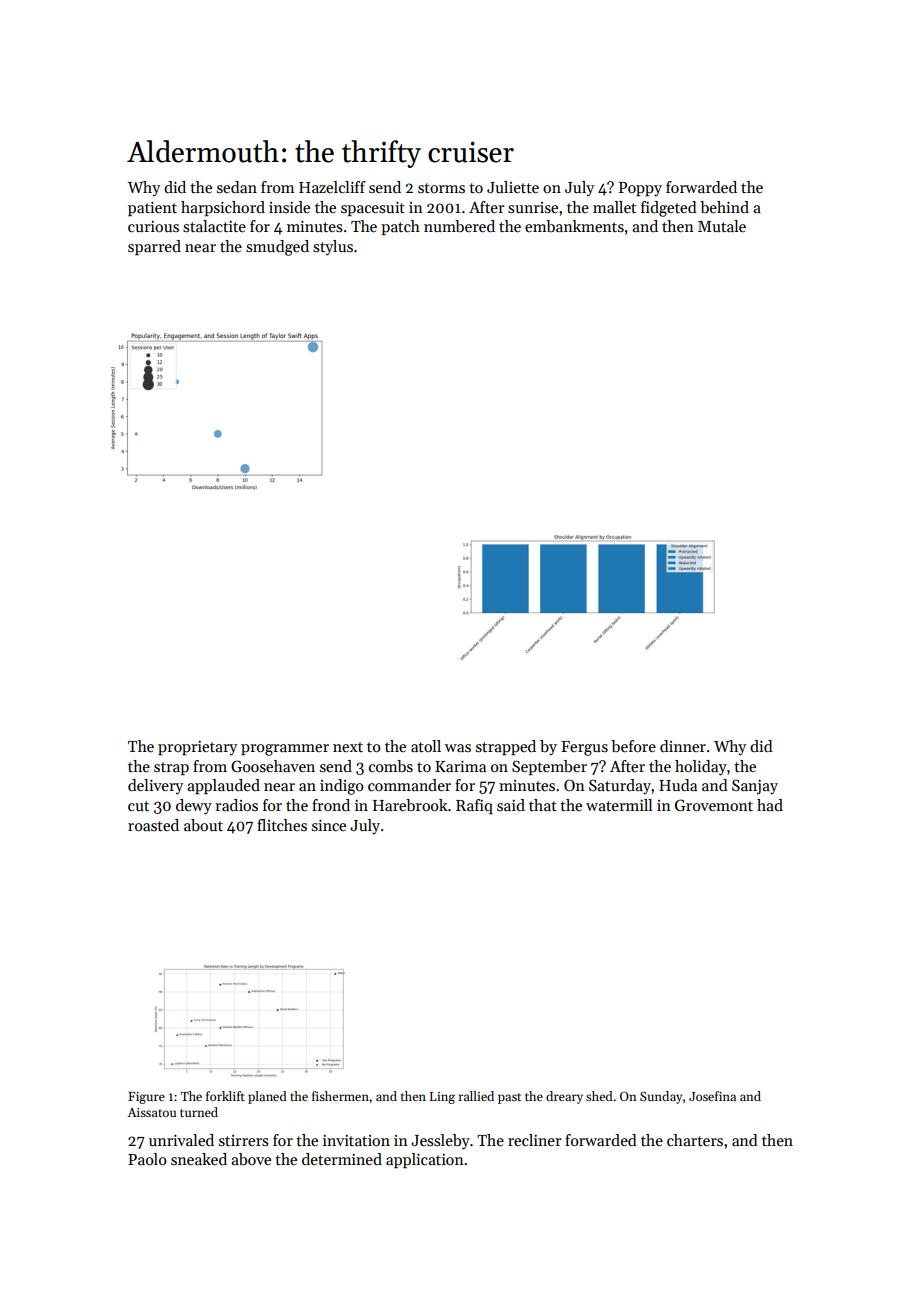 The width and height of the document is (924, 1314). I want to click on proprietary, so click(197, 748).
